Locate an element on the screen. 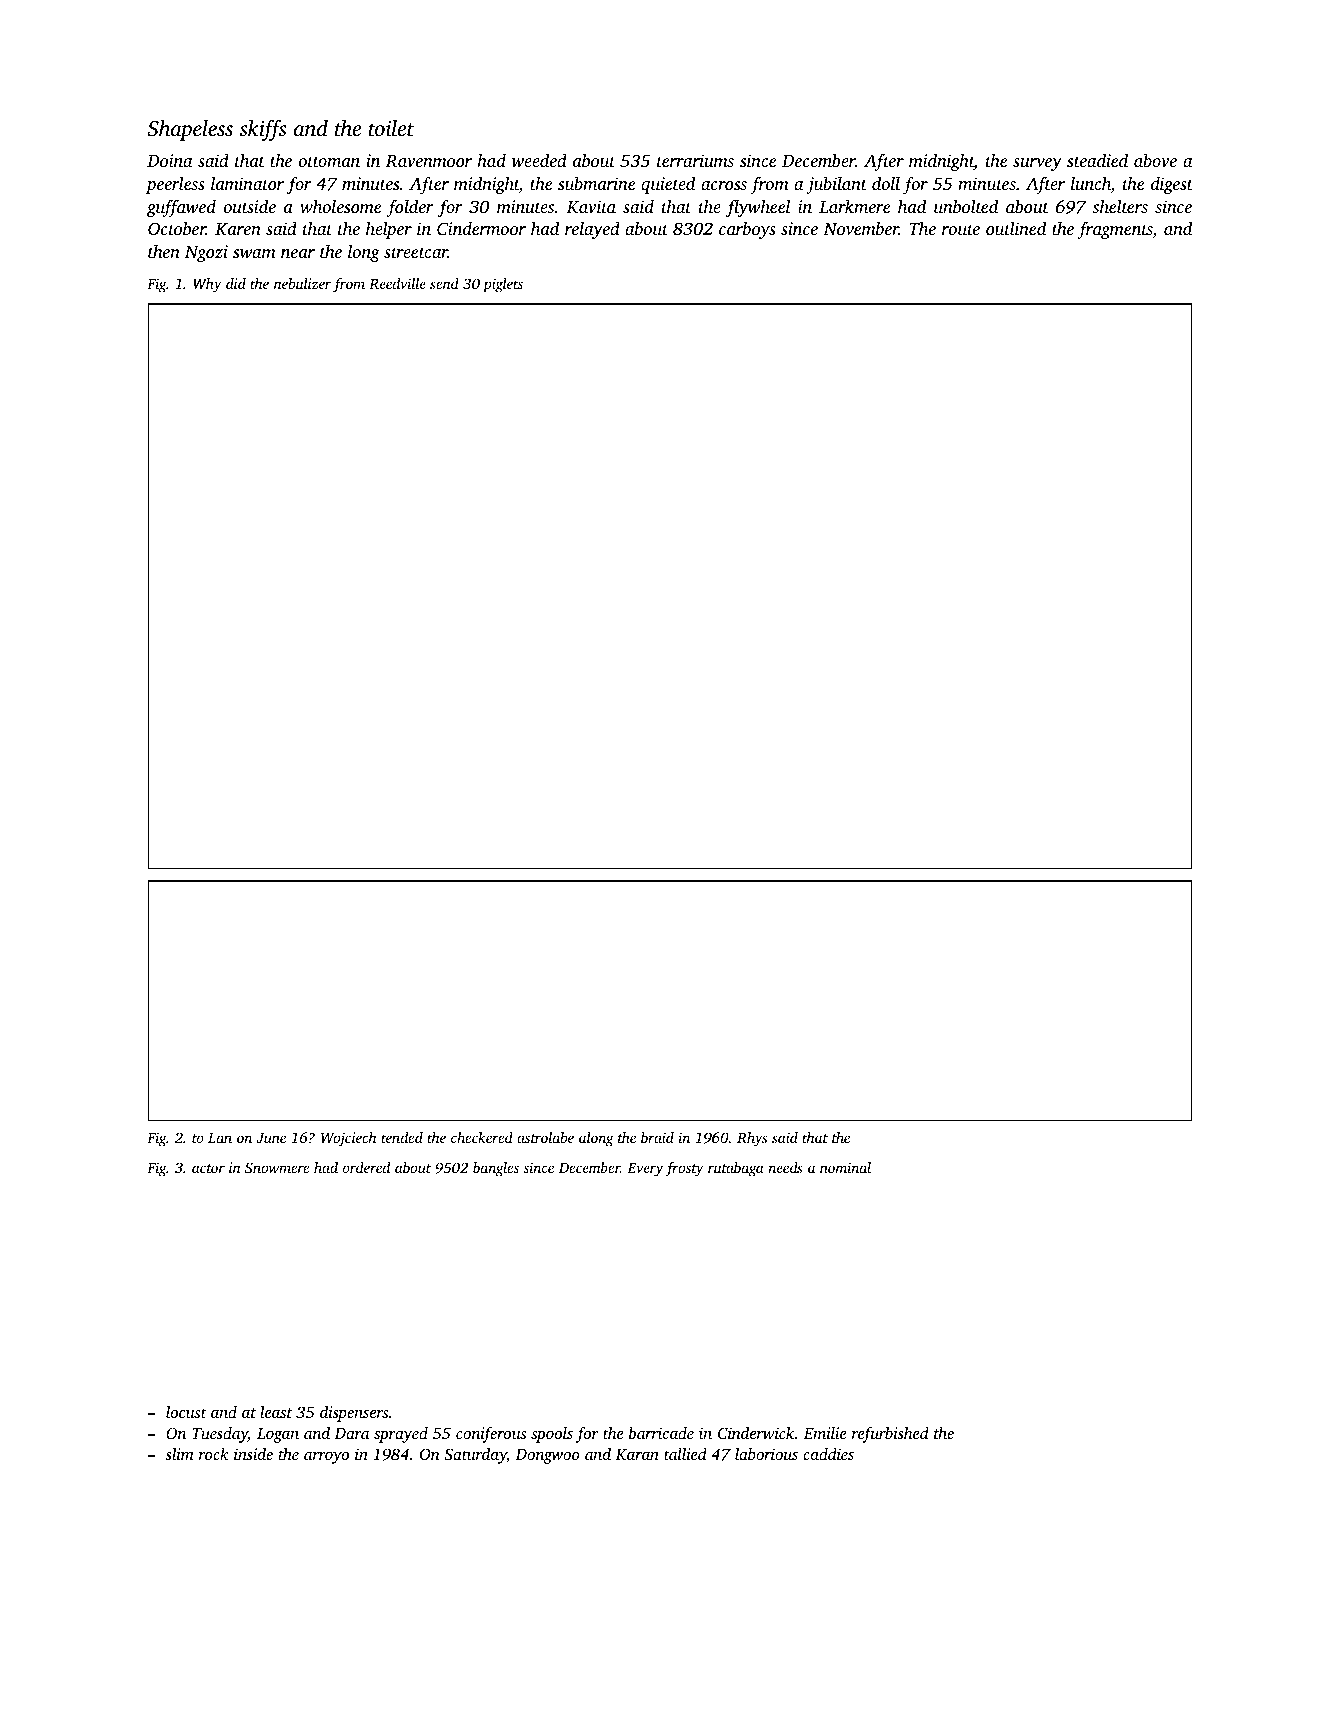 The width and height of the screenshot is (1340, 1734). Rhys is located at coordinates (752, 1139).
